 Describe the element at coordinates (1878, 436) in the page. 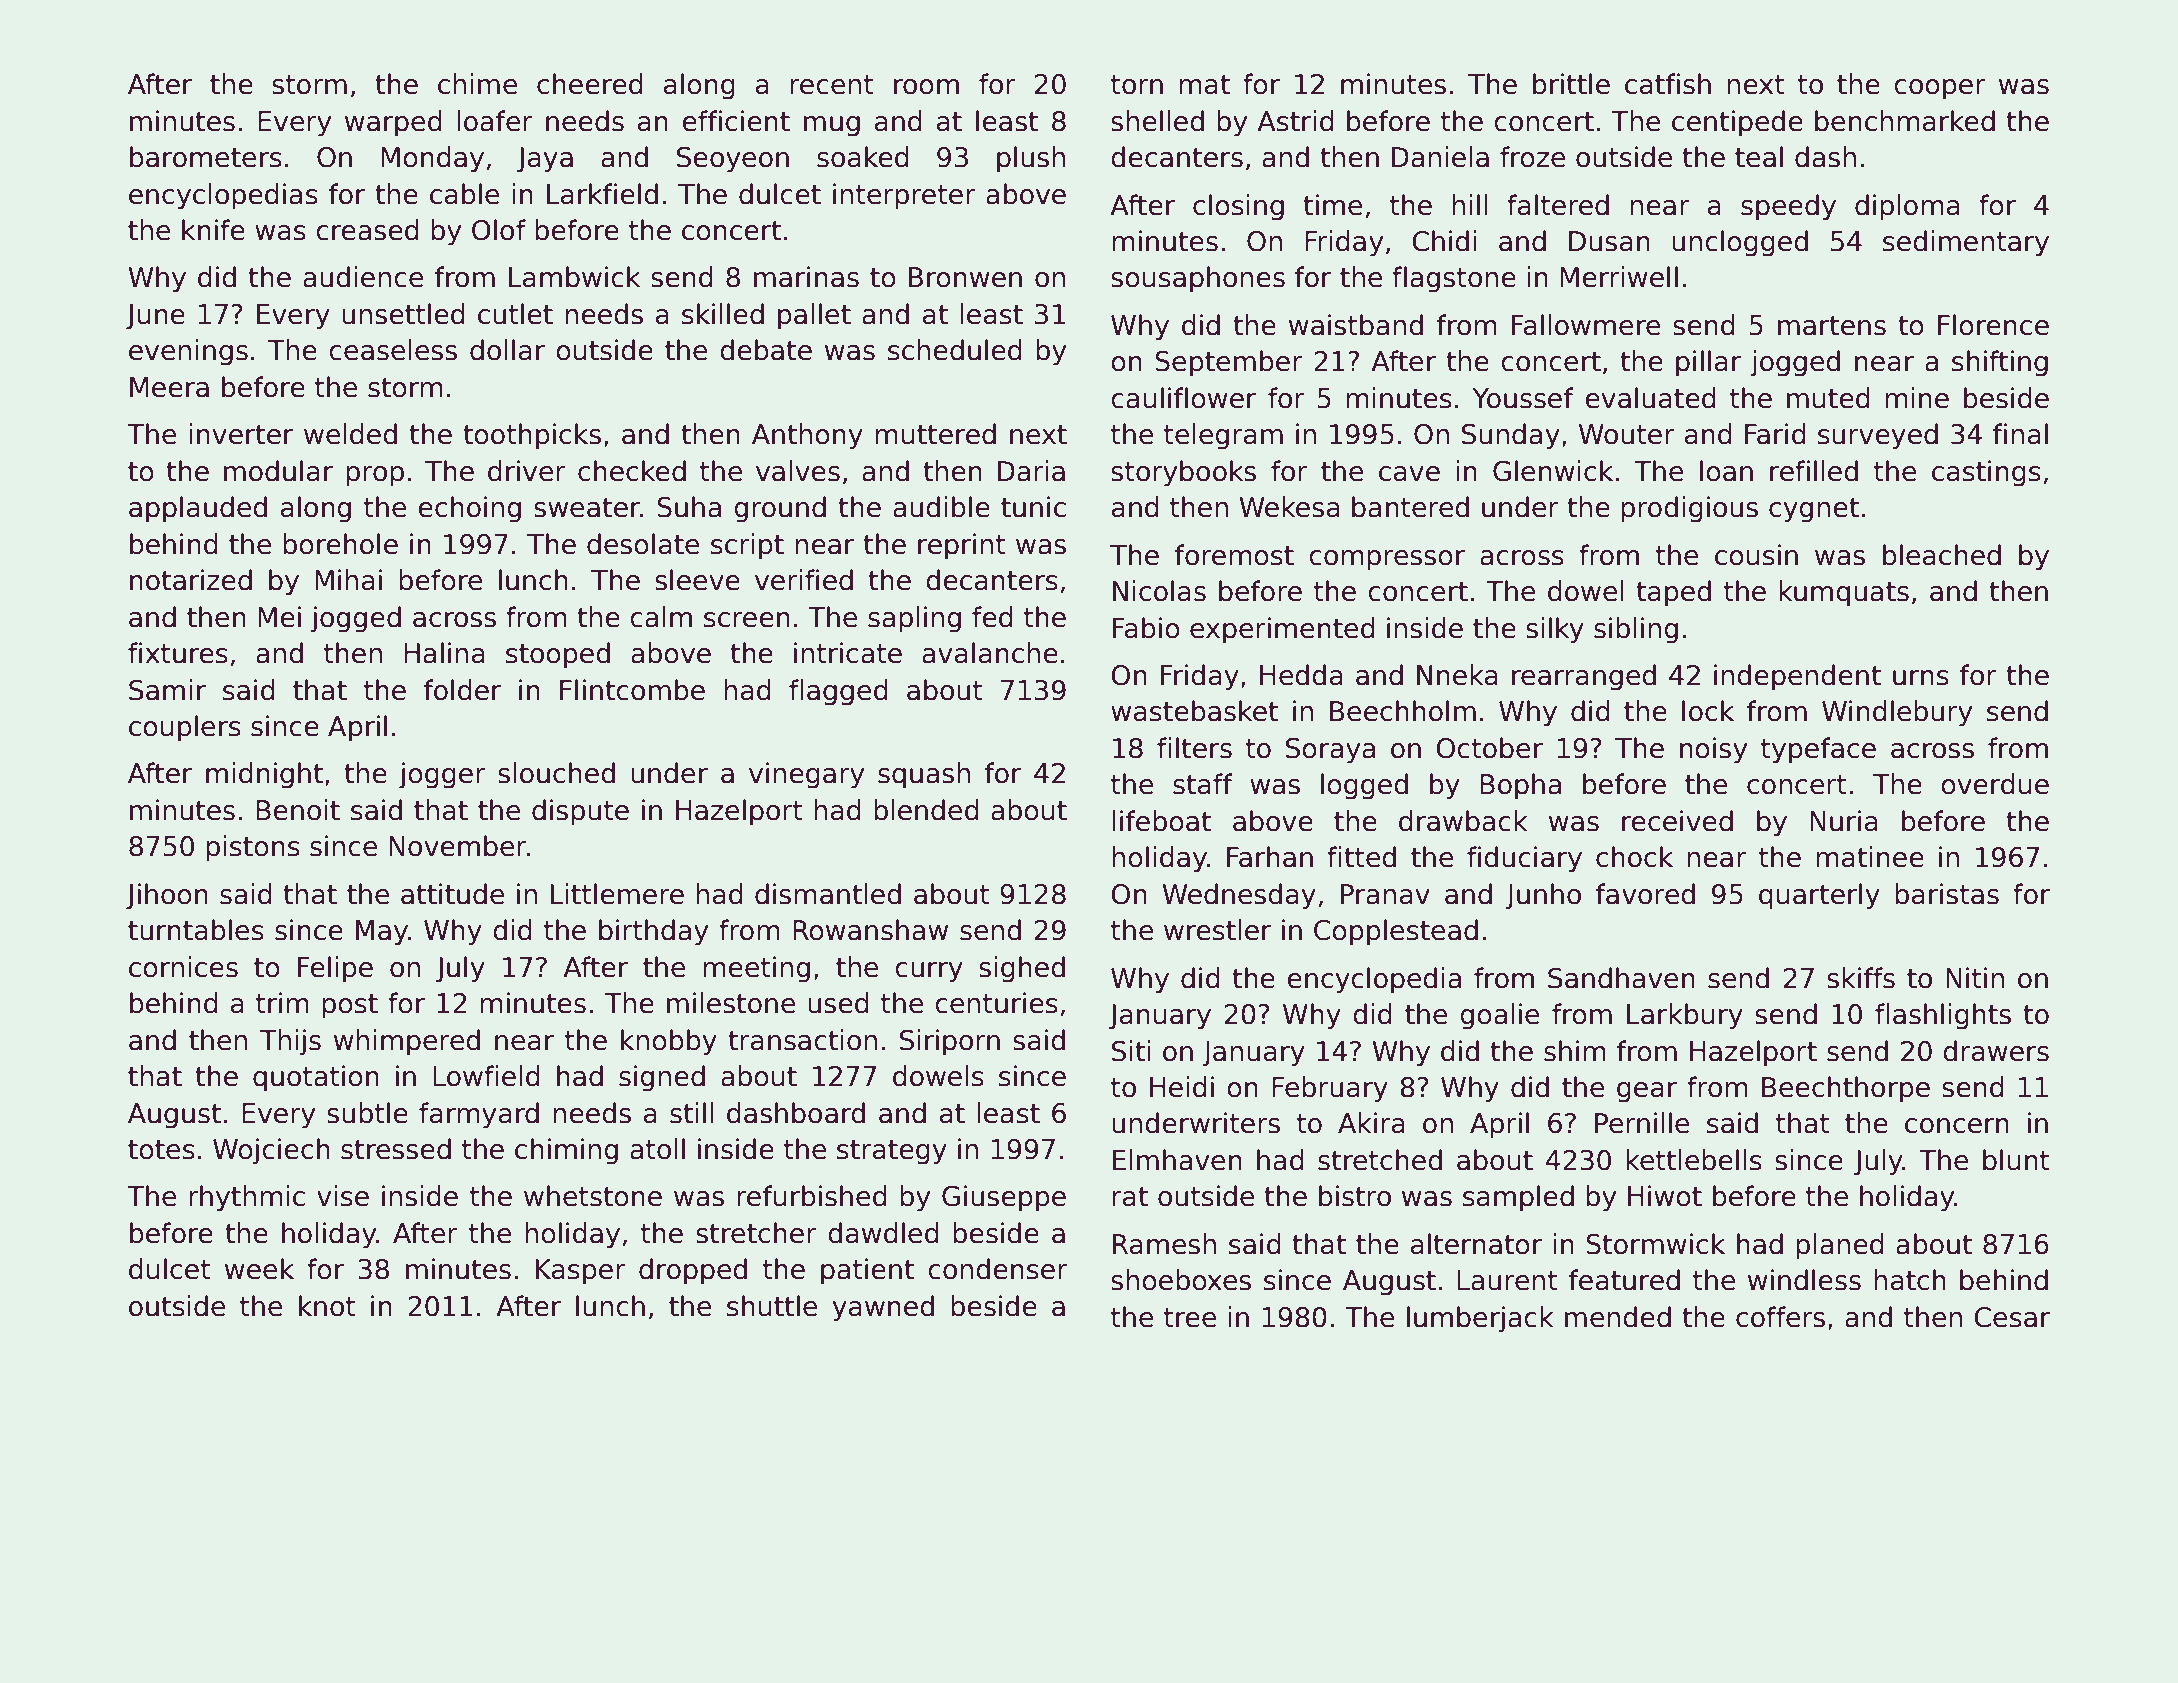

I see `surveyed` at that location.
